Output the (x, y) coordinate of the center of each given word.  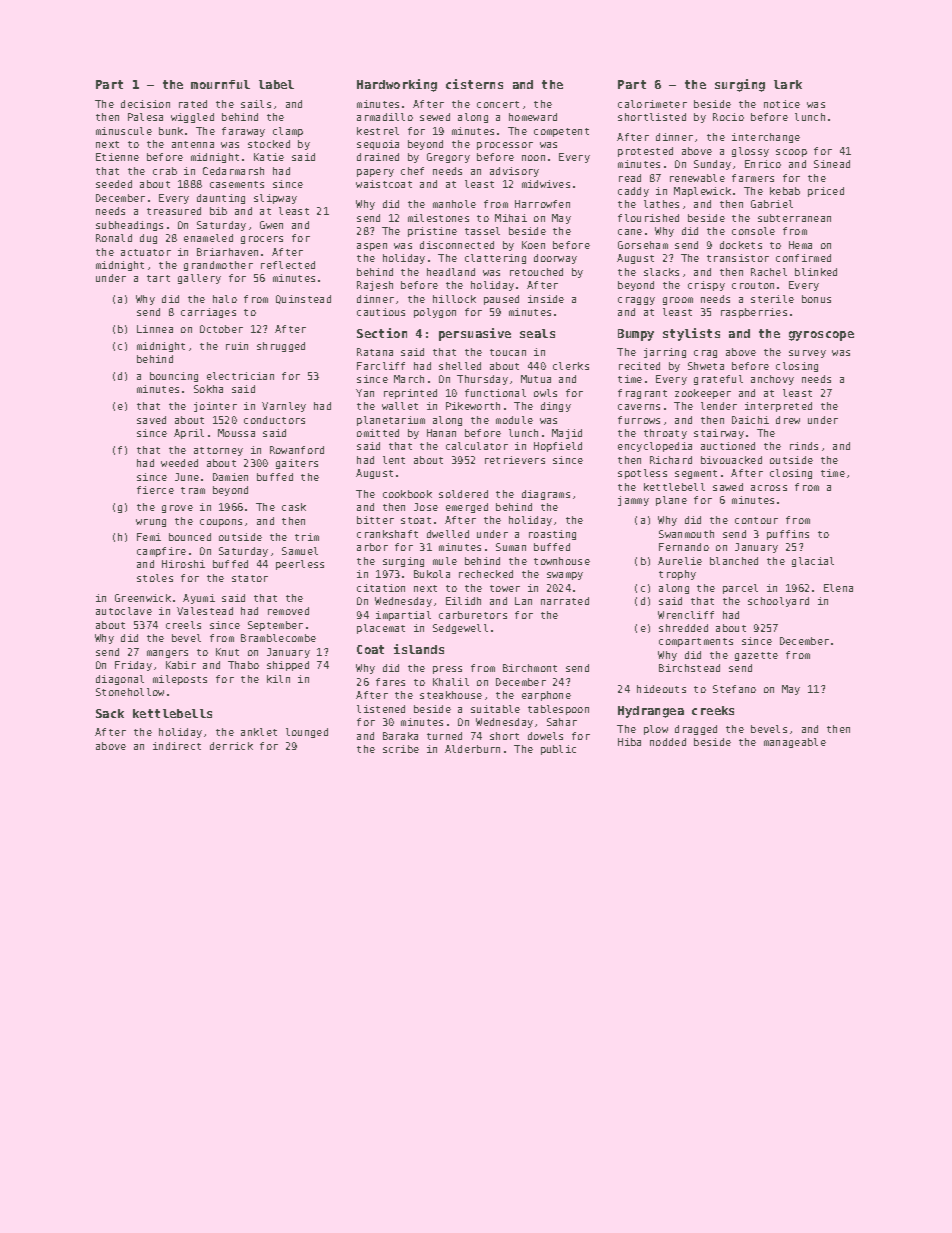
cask (294, 507)
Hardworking (397, 85)
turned (444, 736)
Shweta (706, 366)
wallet (400, 406)
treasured (174, 211)
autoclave (124, 611)
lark (788, 84)
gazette (756, 656)
